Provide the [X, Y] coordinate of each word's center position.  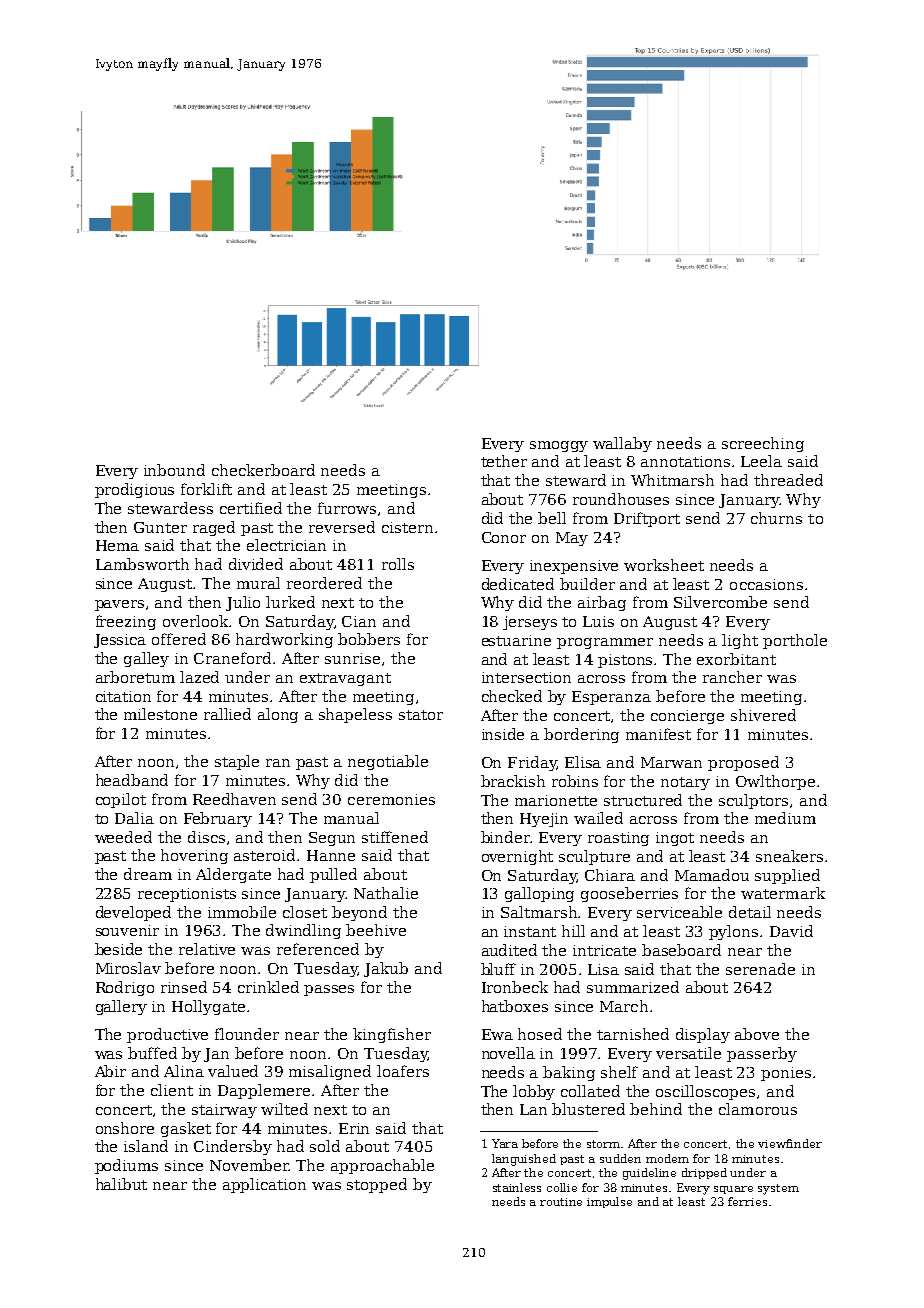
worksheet [664, 565]
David [791, 931]
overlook [195, 621]
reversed [342, 527]
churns [776, 518]
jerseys [530, 623]
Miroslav [128, 968]
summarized [633, 987]
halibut [121, 1184]
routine [561, 1202]
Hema [117, 545]
